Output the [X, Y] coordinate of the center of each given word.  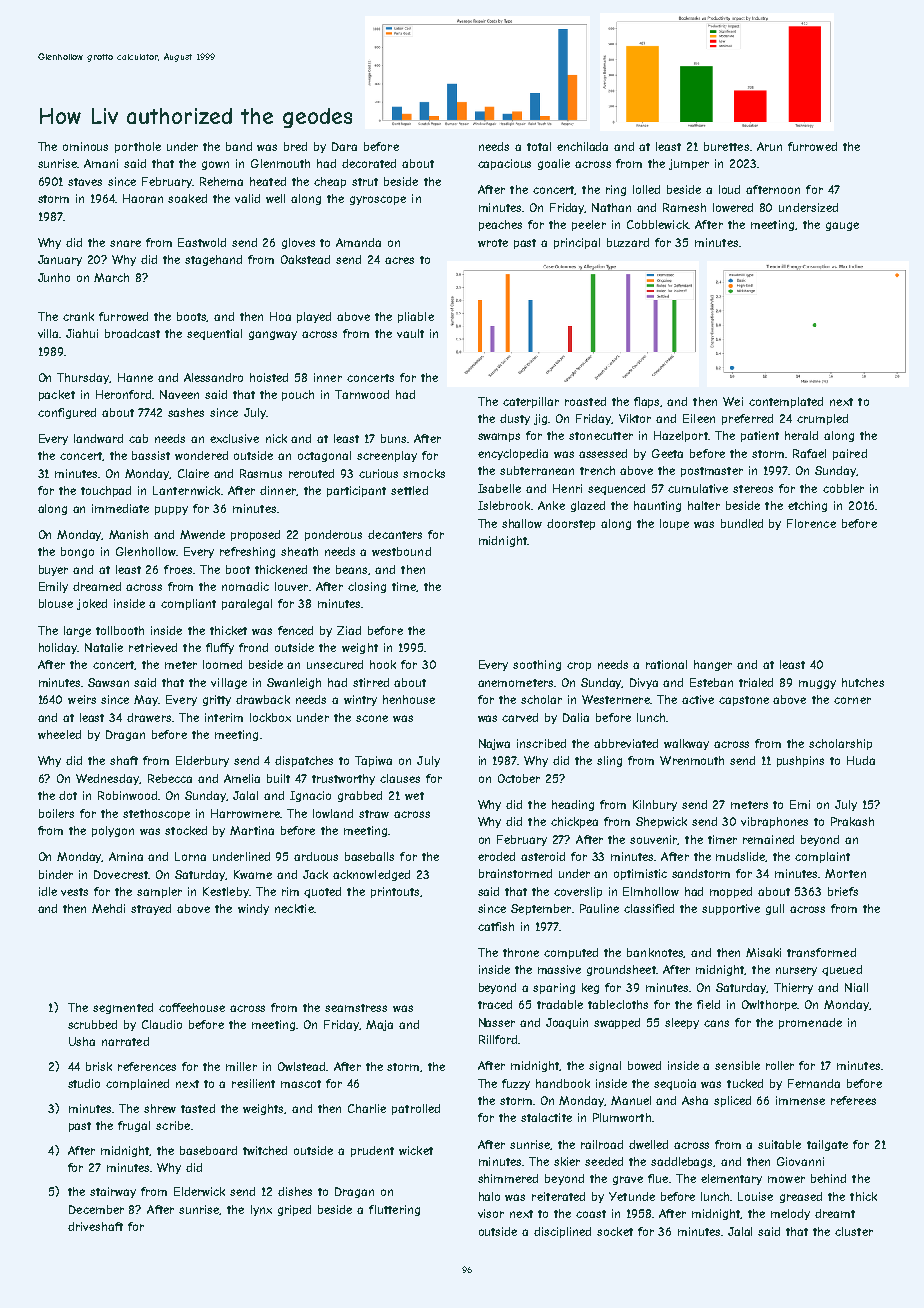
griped [294, 1210]
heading [573, 805]
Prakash [852, 821]
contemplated [786, 402]
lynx [261, 1210]
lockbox [270, 717]
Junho [54, 277]
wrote [493, 243]
